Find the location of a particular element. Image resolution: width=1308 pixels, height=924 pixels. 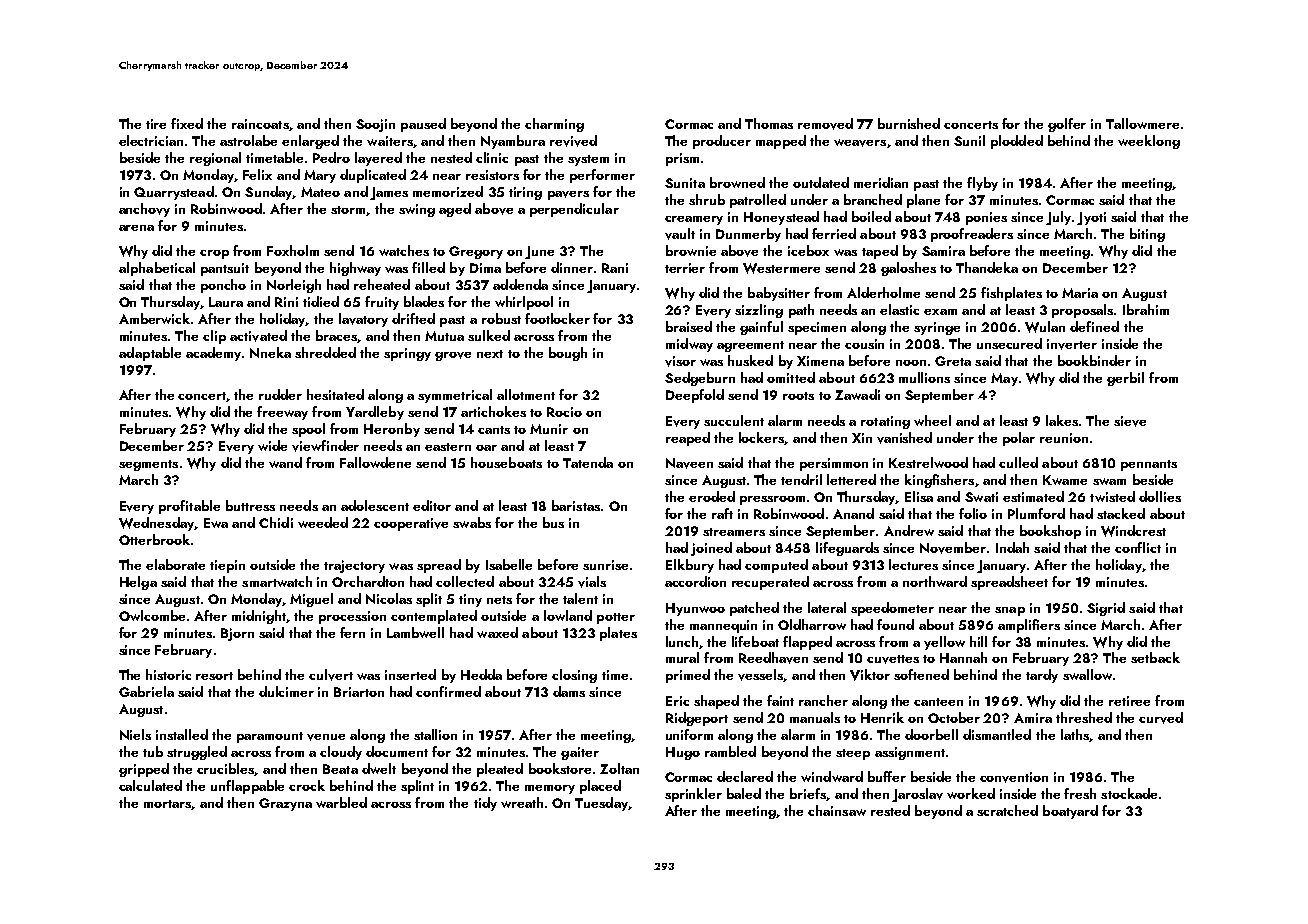

biting is located at coordinates (1147, 235).
